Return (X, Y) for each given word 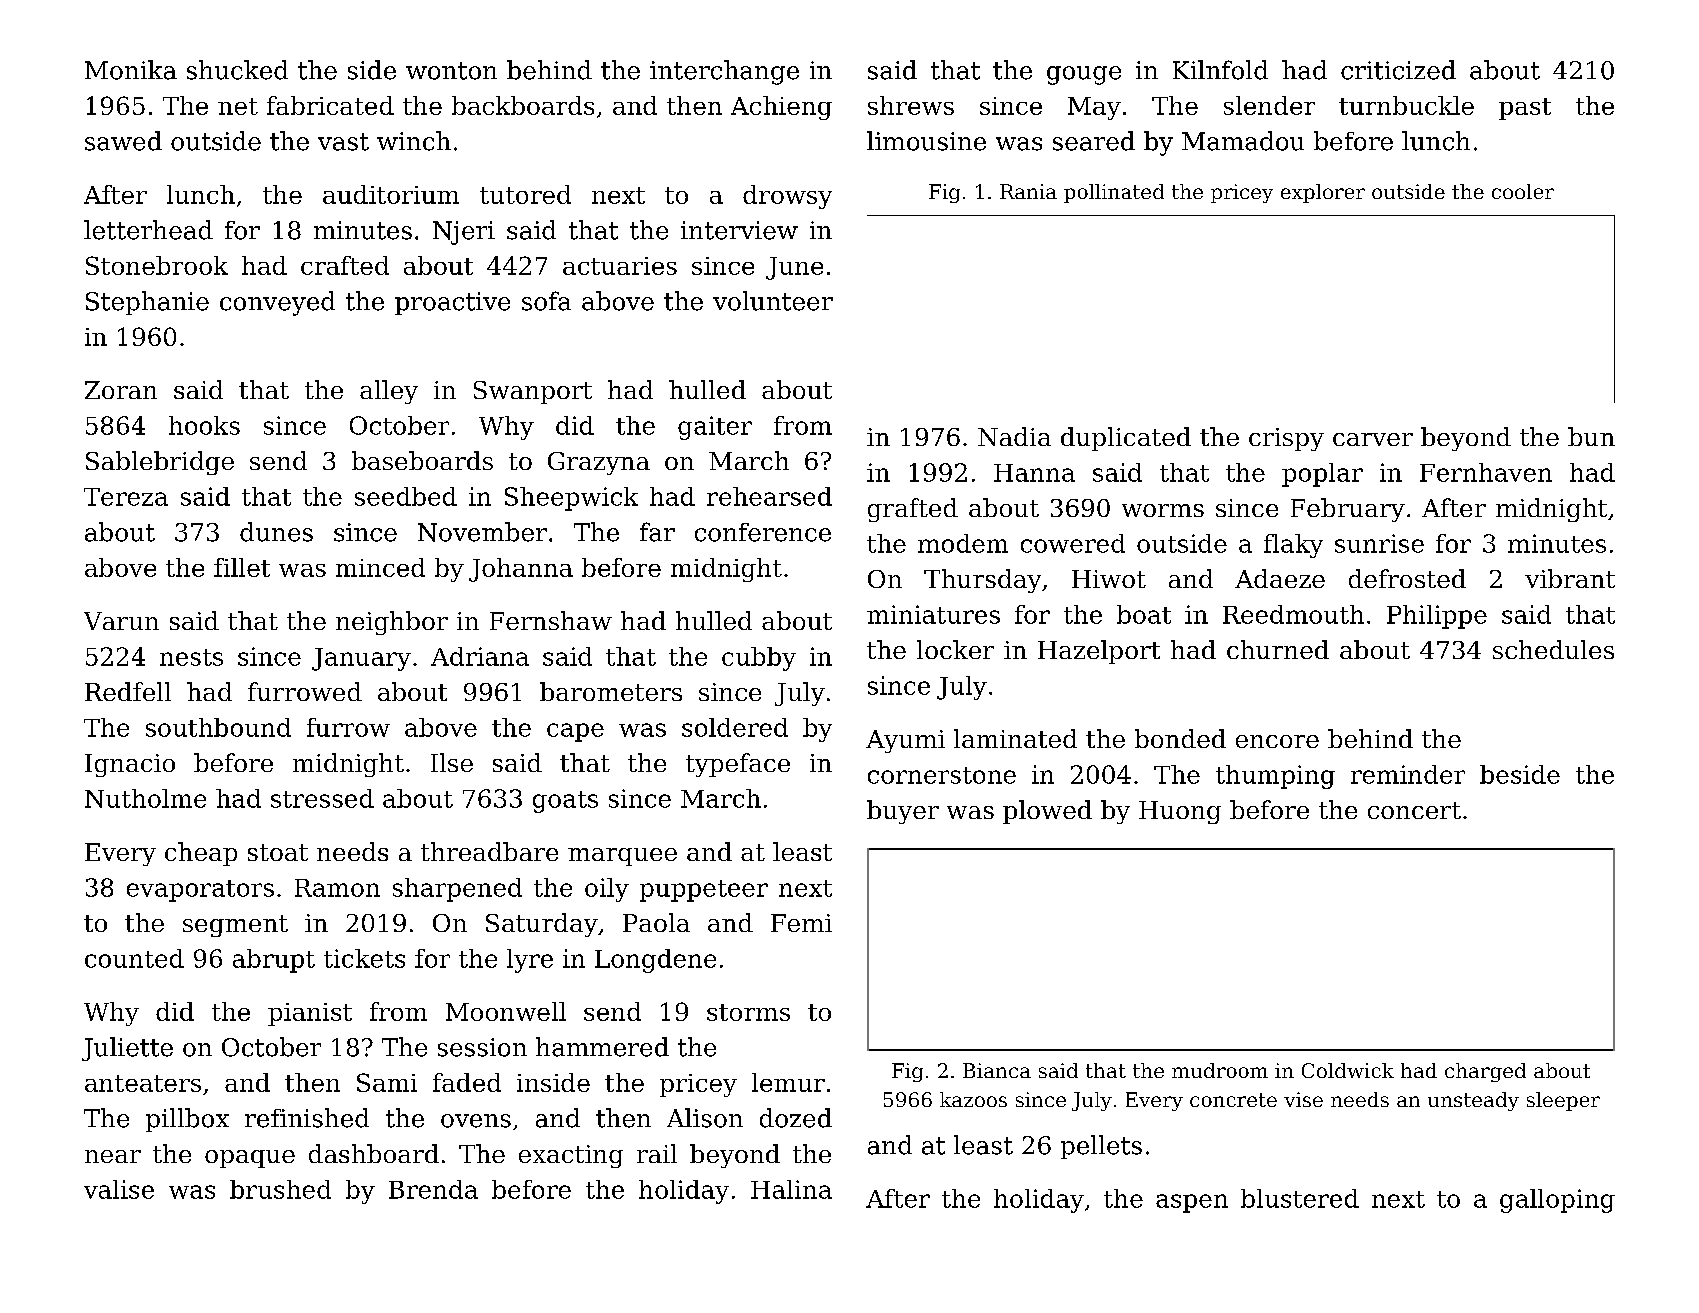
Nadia (1014, 436)
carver (1373, 439)
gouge (1084, 75)
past (1525, 109)
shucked (237, 70)
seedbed (406, 496)
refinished (307, 1118)
